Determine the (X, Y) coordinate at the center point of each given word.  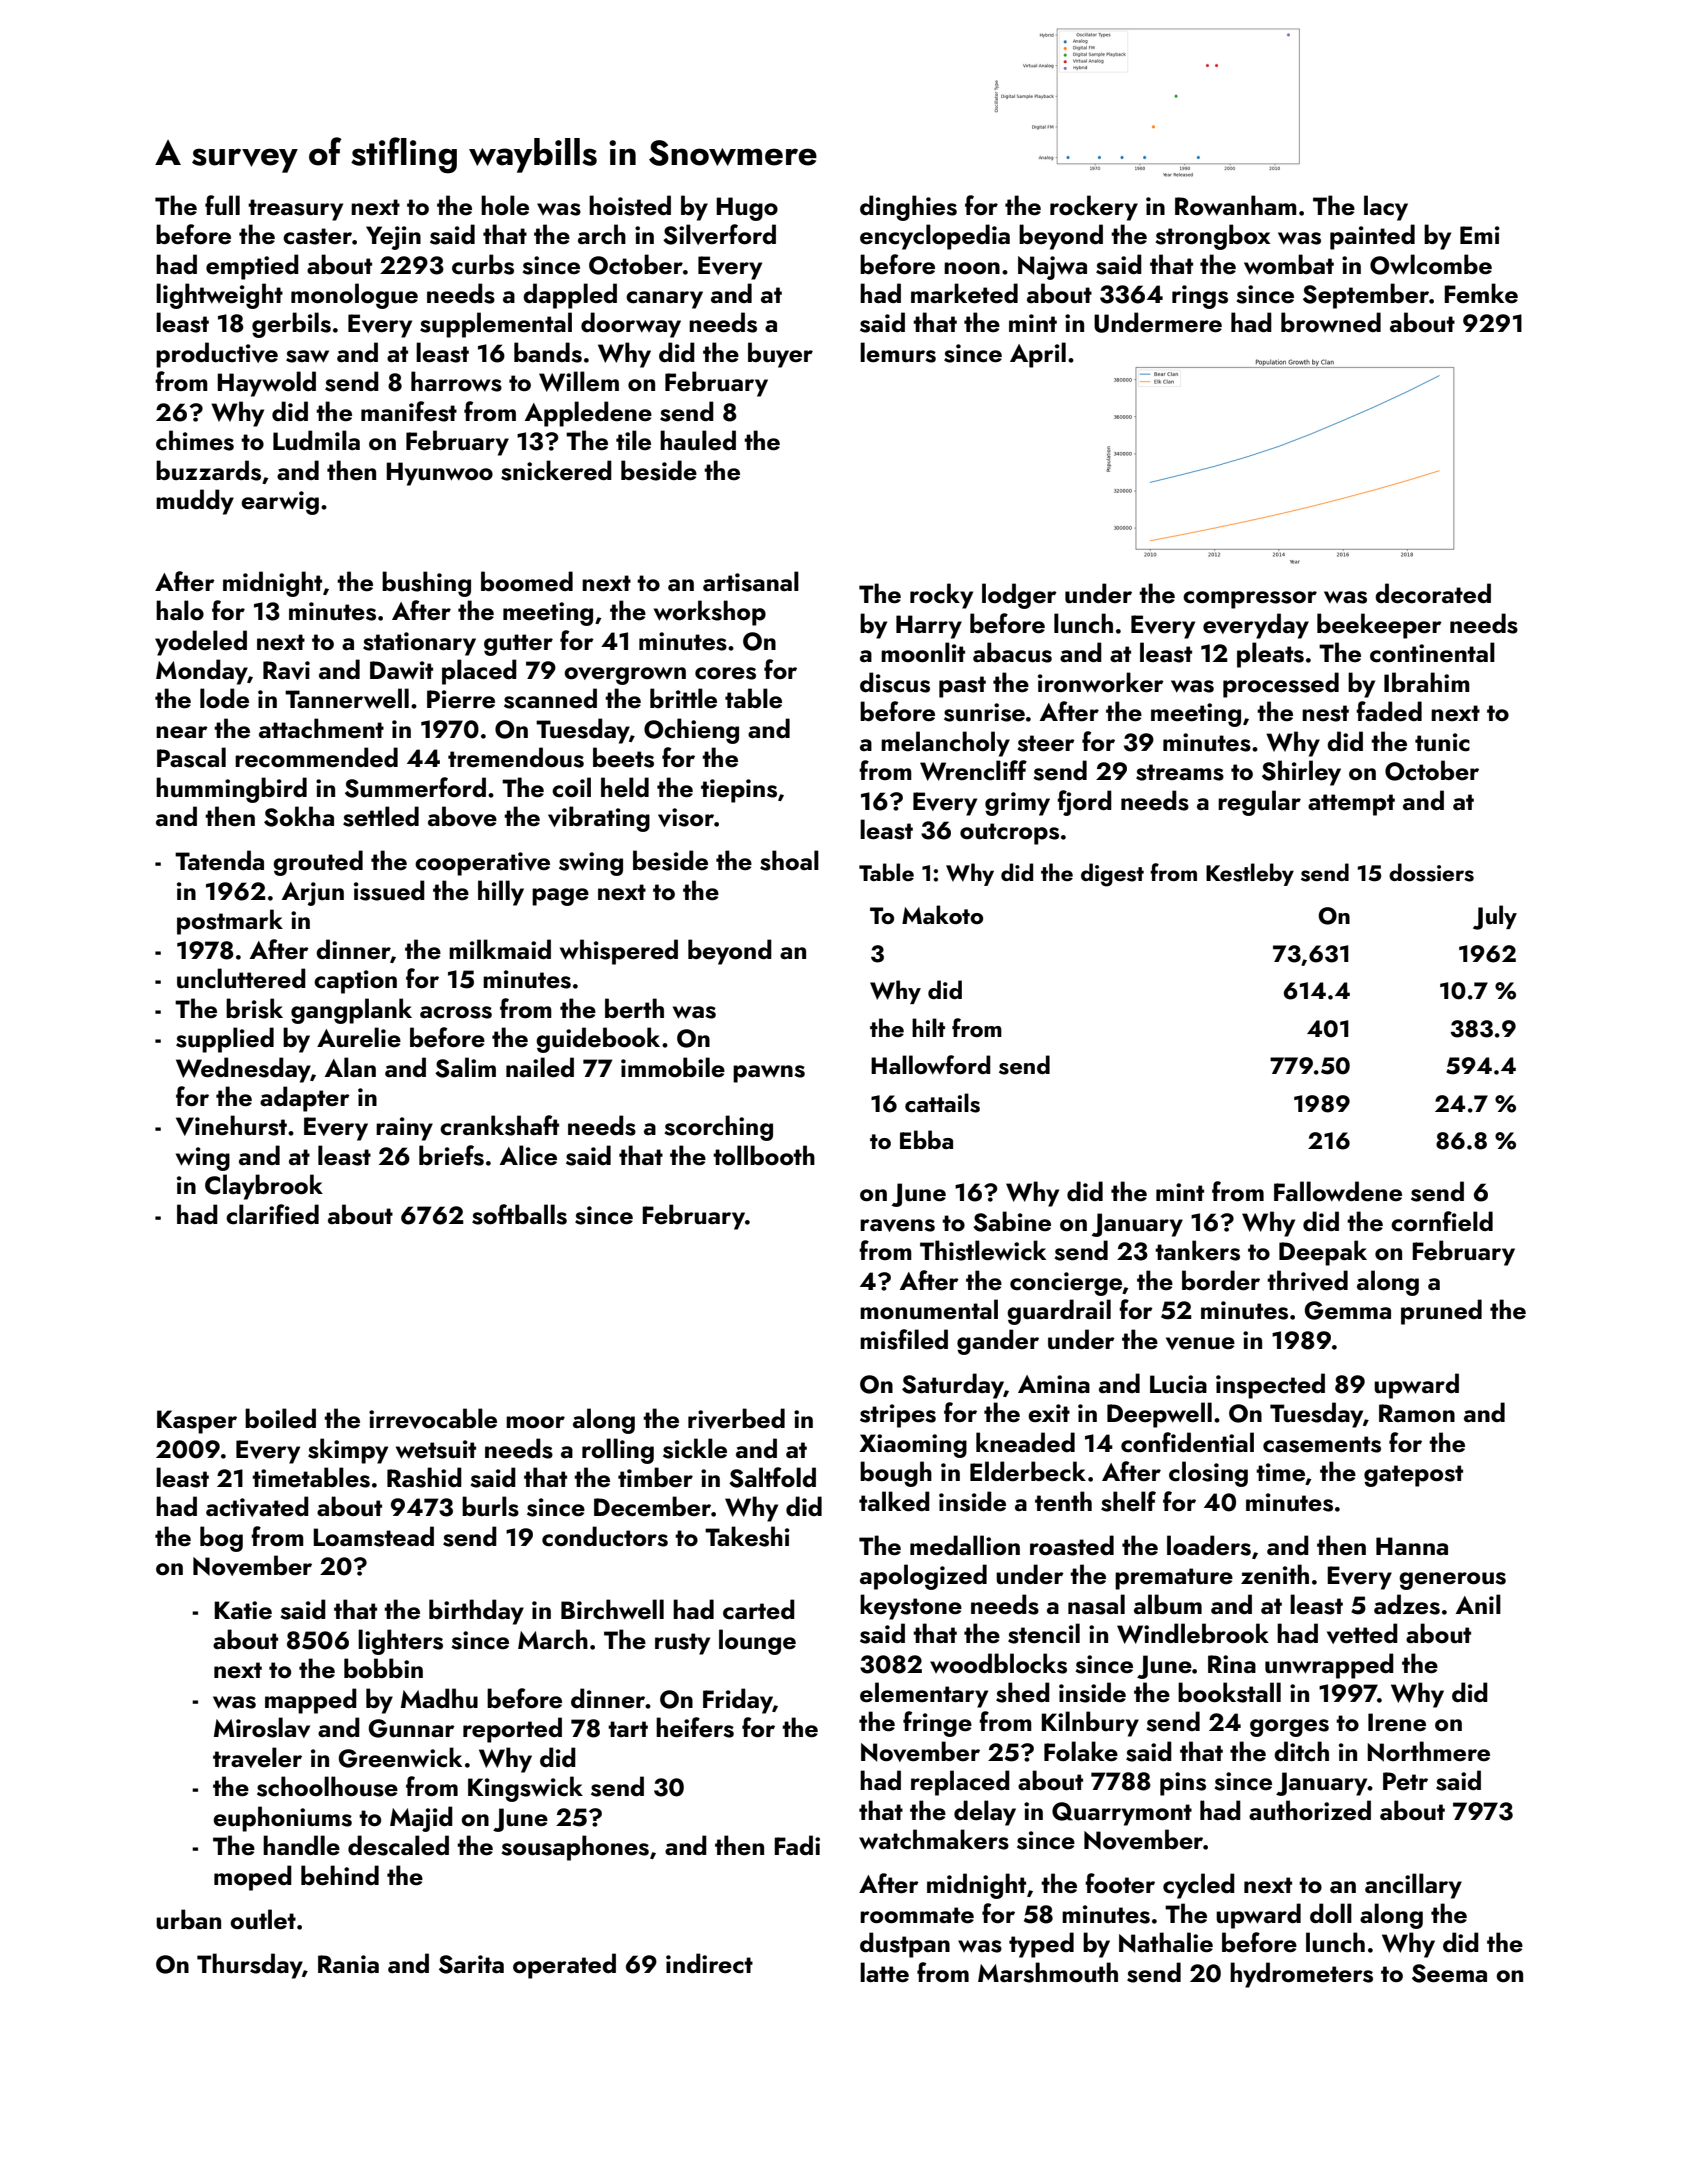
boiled (280, 1418)
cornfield (1442, 1221)
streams (1180, 772)
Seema (1449, 1973)
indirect (709, 1963)
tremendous (516, 757)
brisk (254, 1008)
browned (1331, 322)
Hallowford (930, 1064)
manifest (409, 411)
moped (253, 1878)
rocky (941, 596)
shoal (789, 860)
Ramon (1417, 1413)
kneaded (1025, 1442)
